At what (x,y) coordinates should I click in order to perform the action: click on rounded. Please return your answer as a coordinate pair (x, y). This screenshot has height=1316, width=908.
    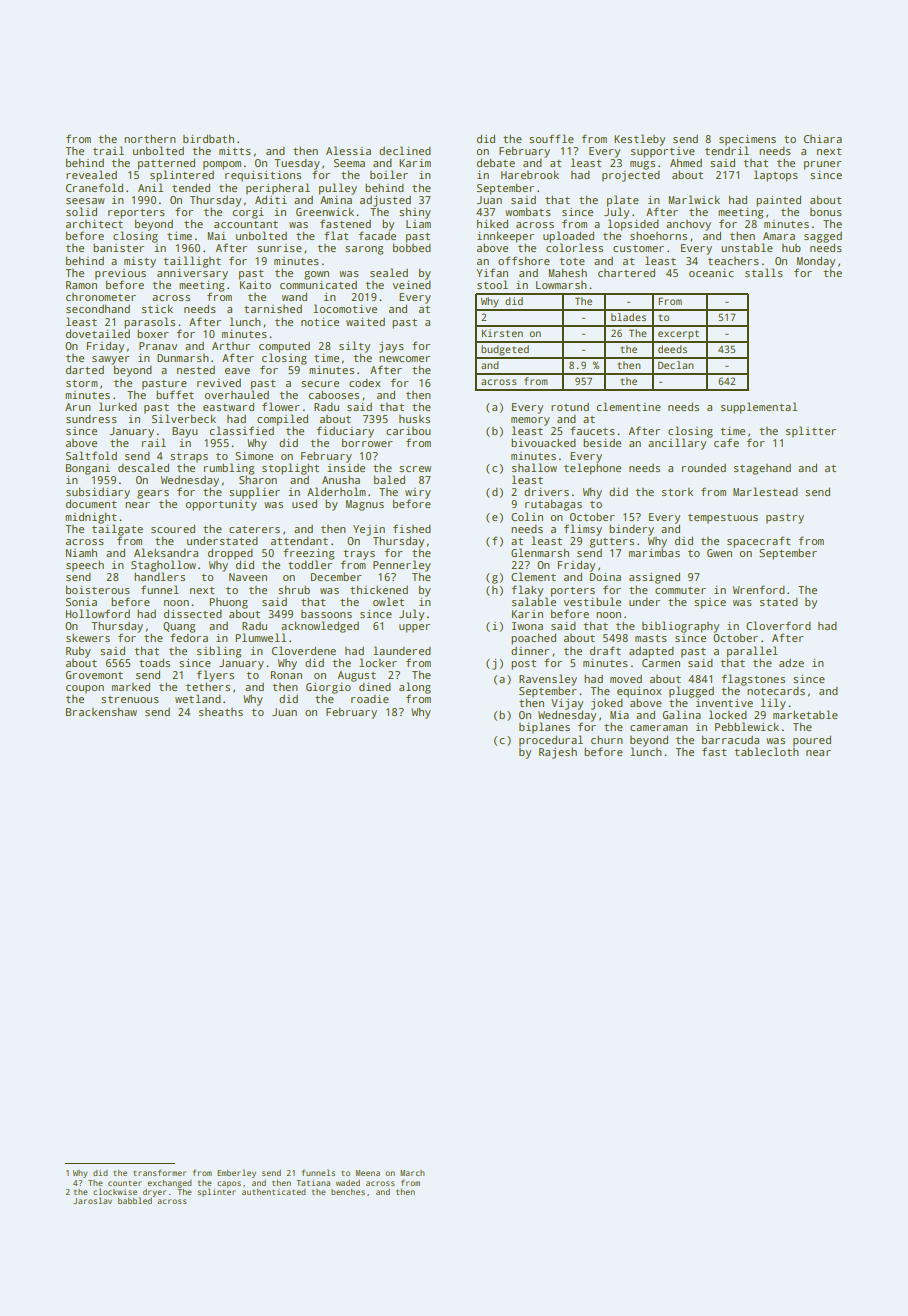
    Looking at the image, I should click on (704, 467).
